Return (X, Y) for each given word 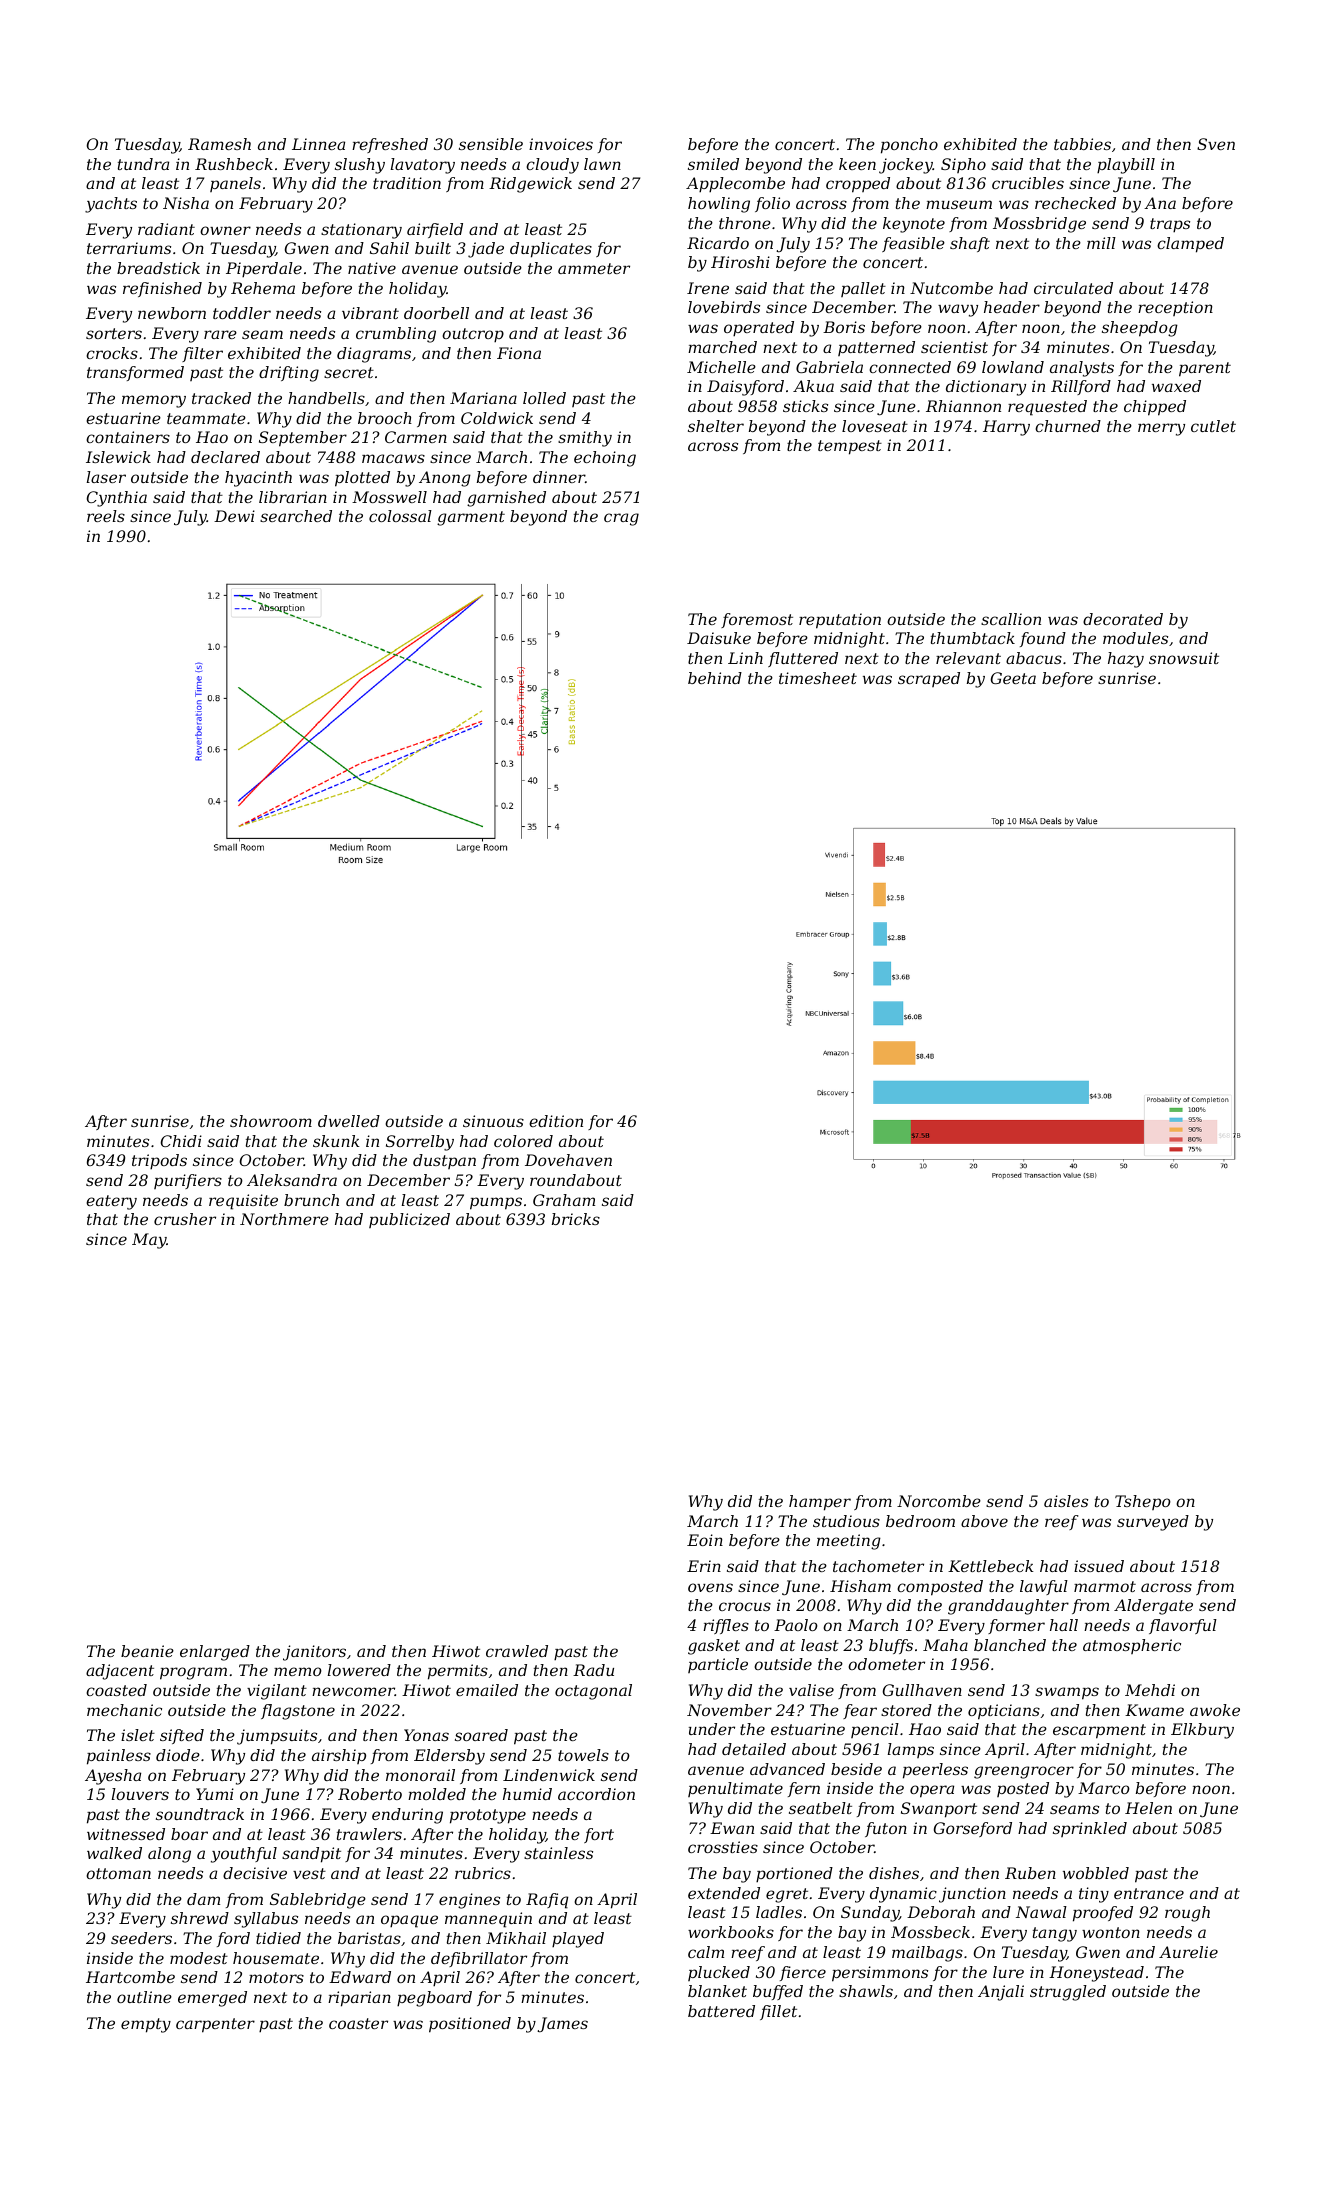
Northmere (284, 1219)
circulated (1073, 288)
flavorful (1183, 1626)
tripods (159, 1161)
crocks (112, 353)
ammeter (594, 268)
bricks (576, 1219)
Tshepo (1143, 1502)
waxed (1176, 386)
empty (146, 2025)
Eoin (705, 1540)
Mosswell (389, 497)
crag (621, 519)
